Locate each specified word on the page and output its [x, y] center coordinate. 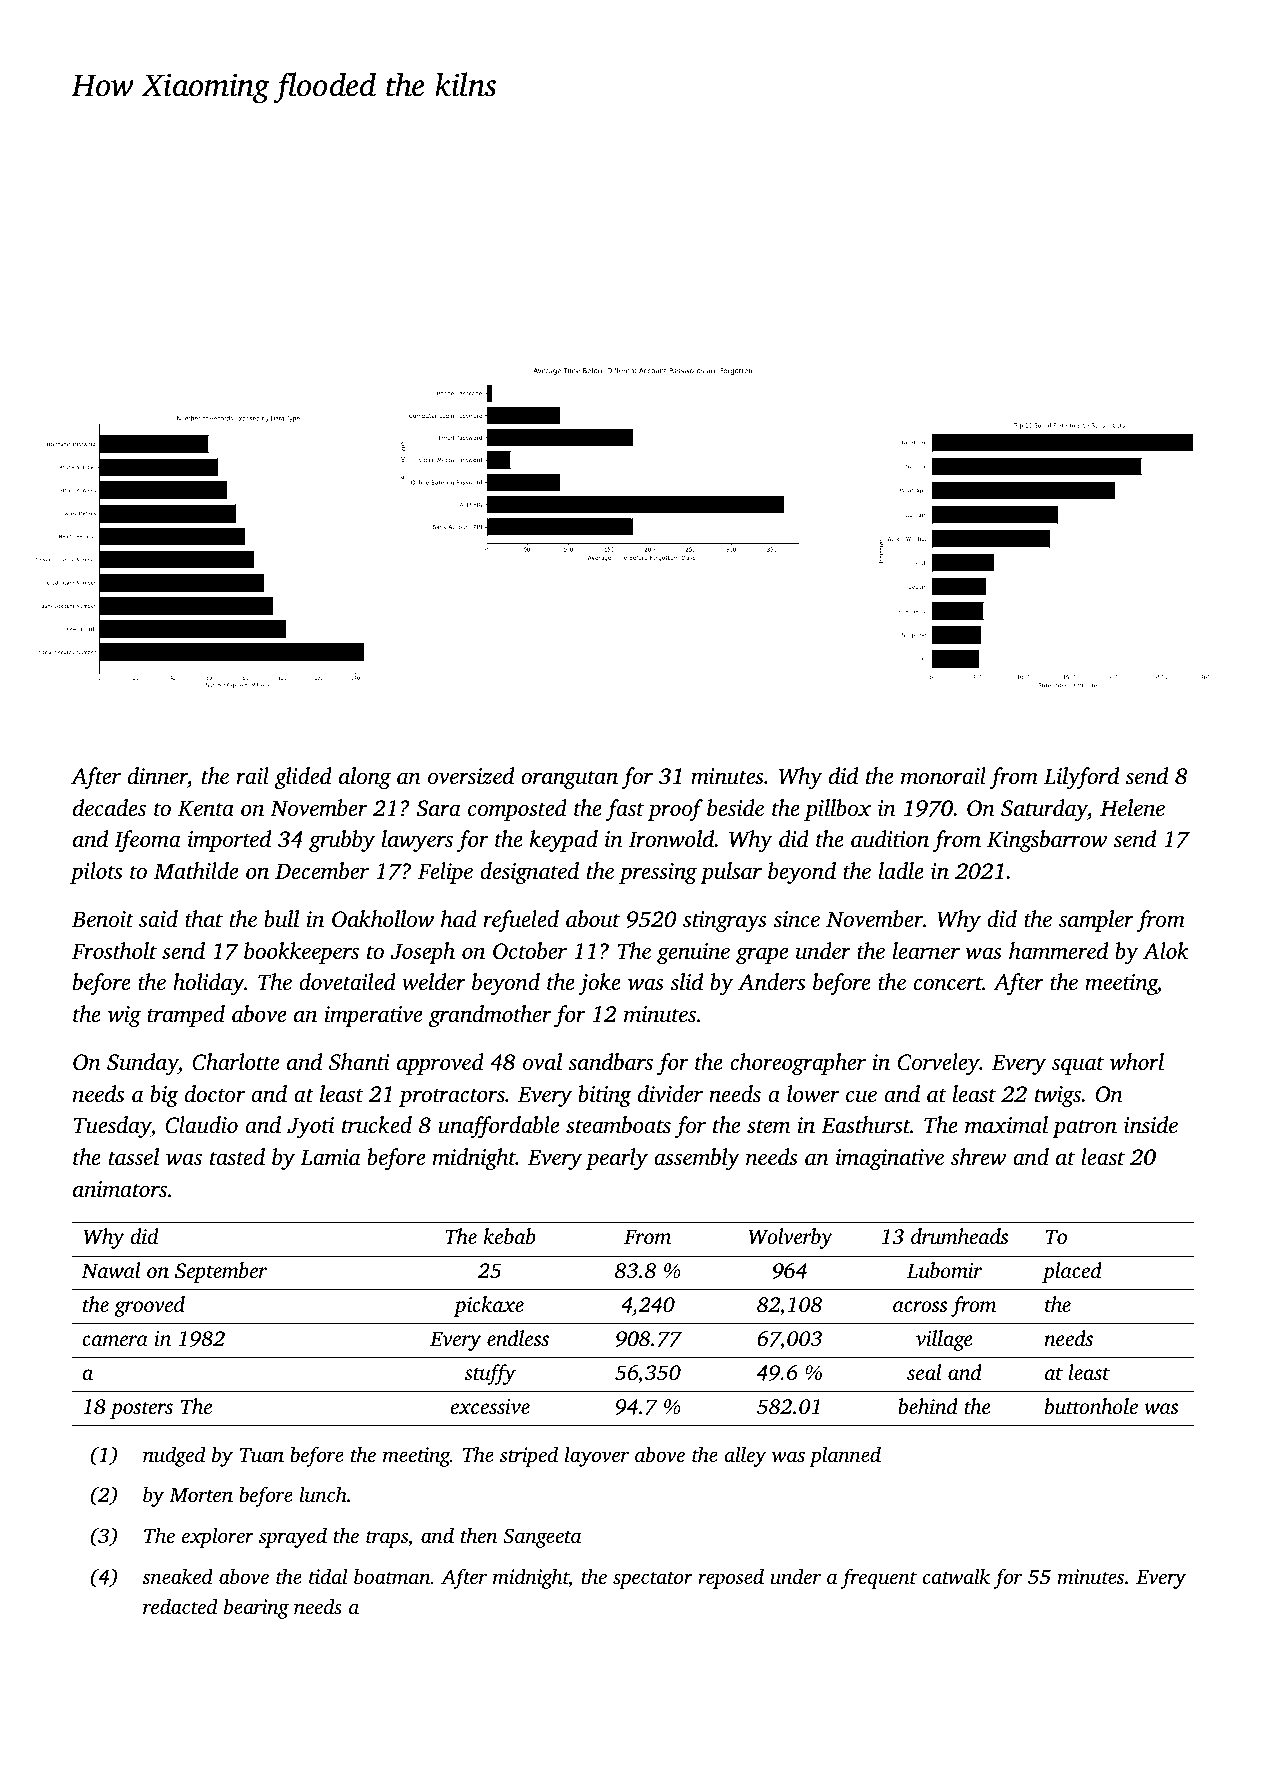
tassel [134, 1157]
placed [1072, 1272]
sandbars [610, 1062]
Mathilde [196, 870]
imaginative [890, 1159]
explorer [218, 1537]
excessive [490, 1406]
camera [115, 1340]
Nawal [110, 1270]
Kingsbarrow [1047, 841]
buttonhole [1091, 1406]
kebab [510, 1236]
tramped [186, 1016]
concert [948, 984]
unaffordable [498, 1127]
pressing [658, 873]
